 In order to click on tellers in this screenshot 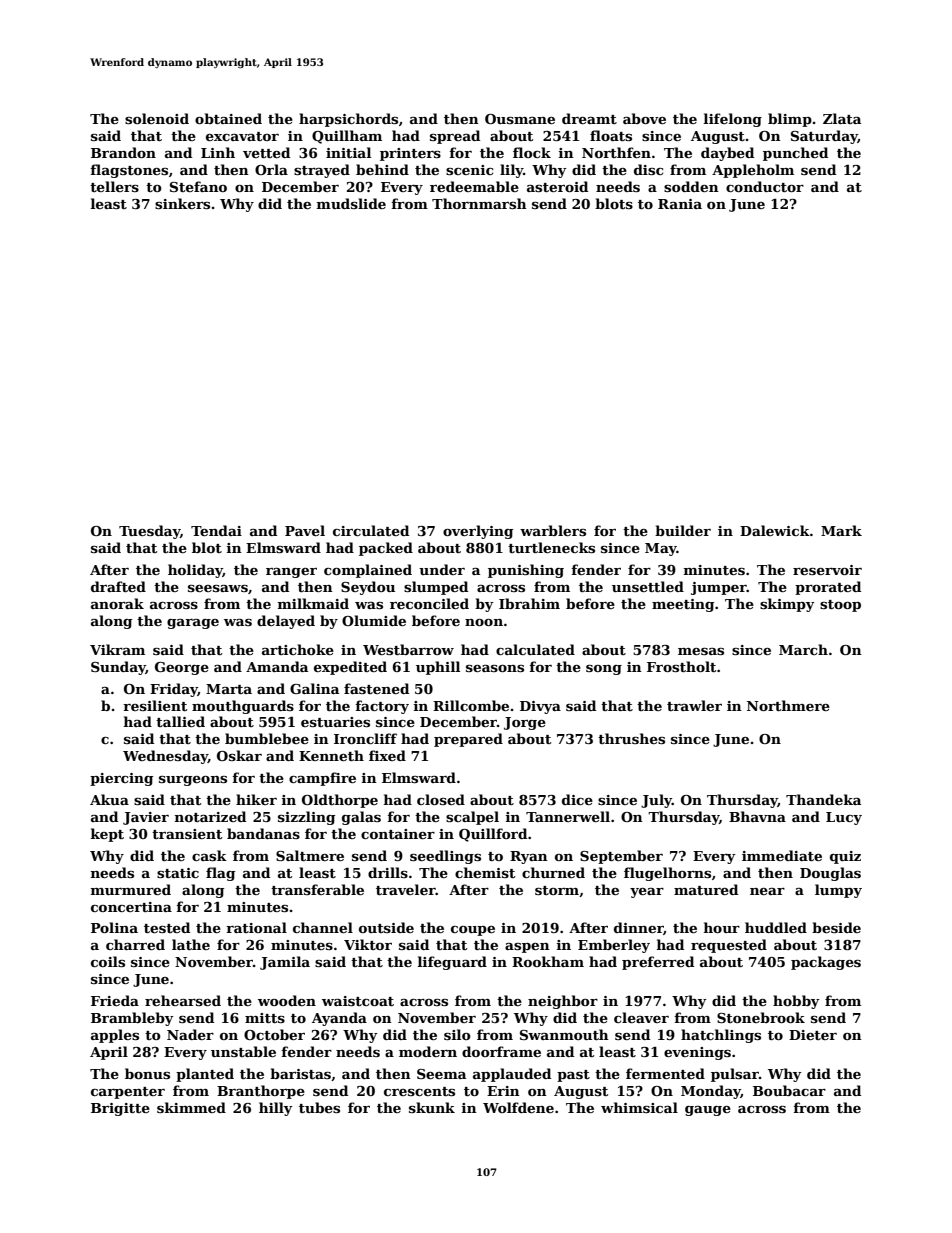, I will do `click(114, 186)`.
